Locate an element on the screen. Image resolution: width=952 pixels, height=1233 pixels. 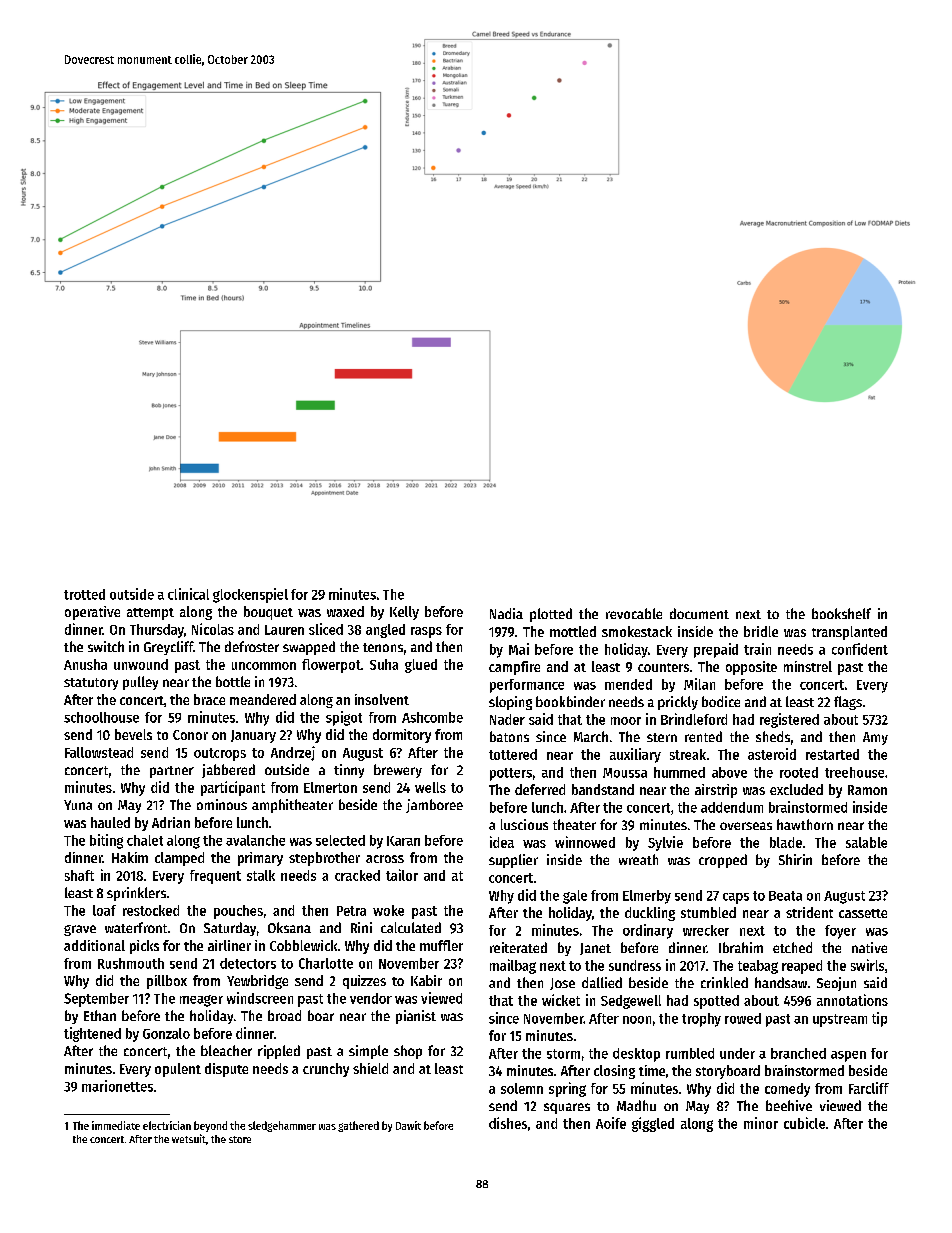
gale is located at coordinates (575, 897).
